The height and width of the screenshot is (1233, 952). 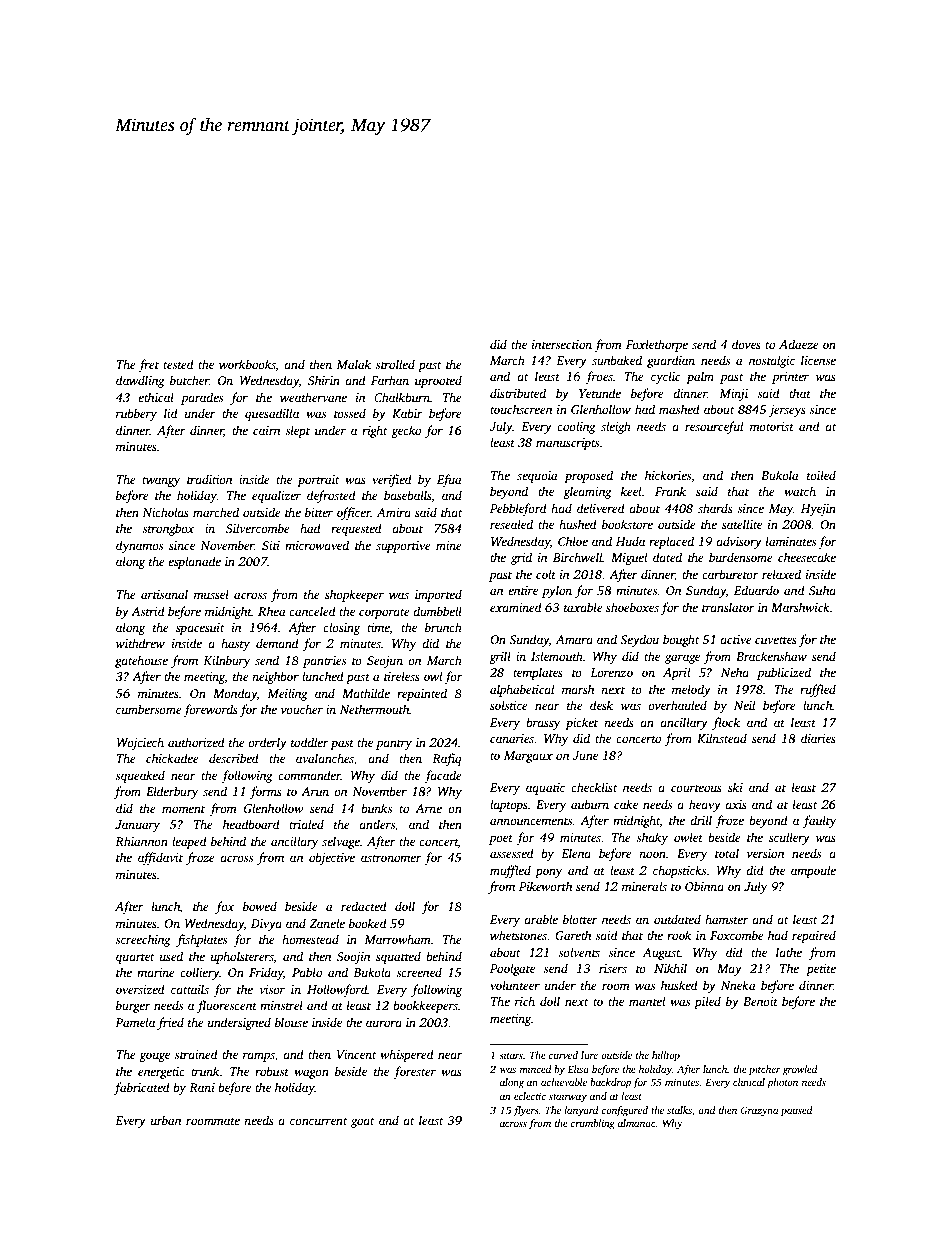 I want to click on Kabir, so click(x=407, y=413).
